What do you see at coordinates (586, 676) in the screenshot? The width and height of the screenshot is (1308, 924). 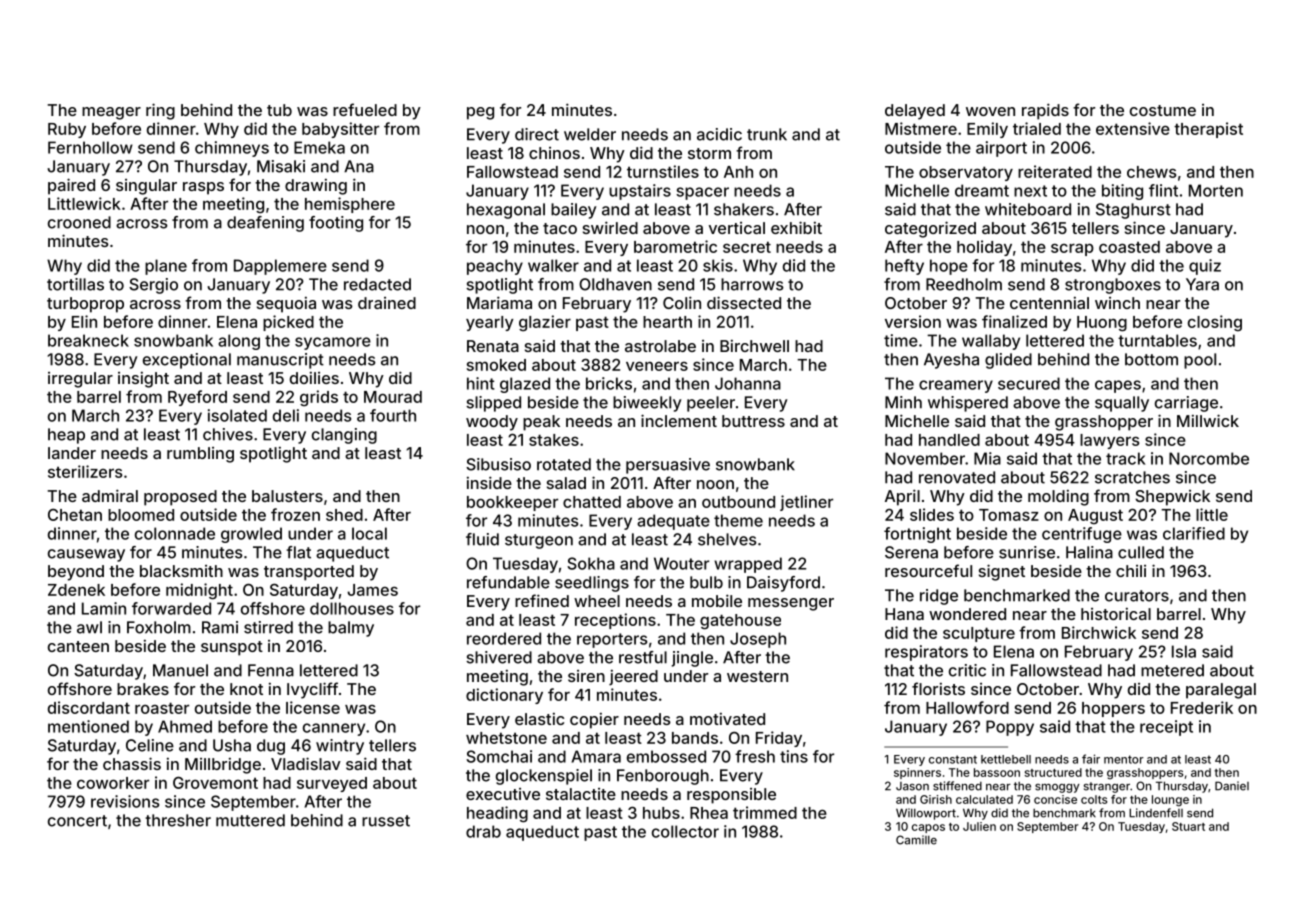 I see `siren` at bounding box center [586, 676].
